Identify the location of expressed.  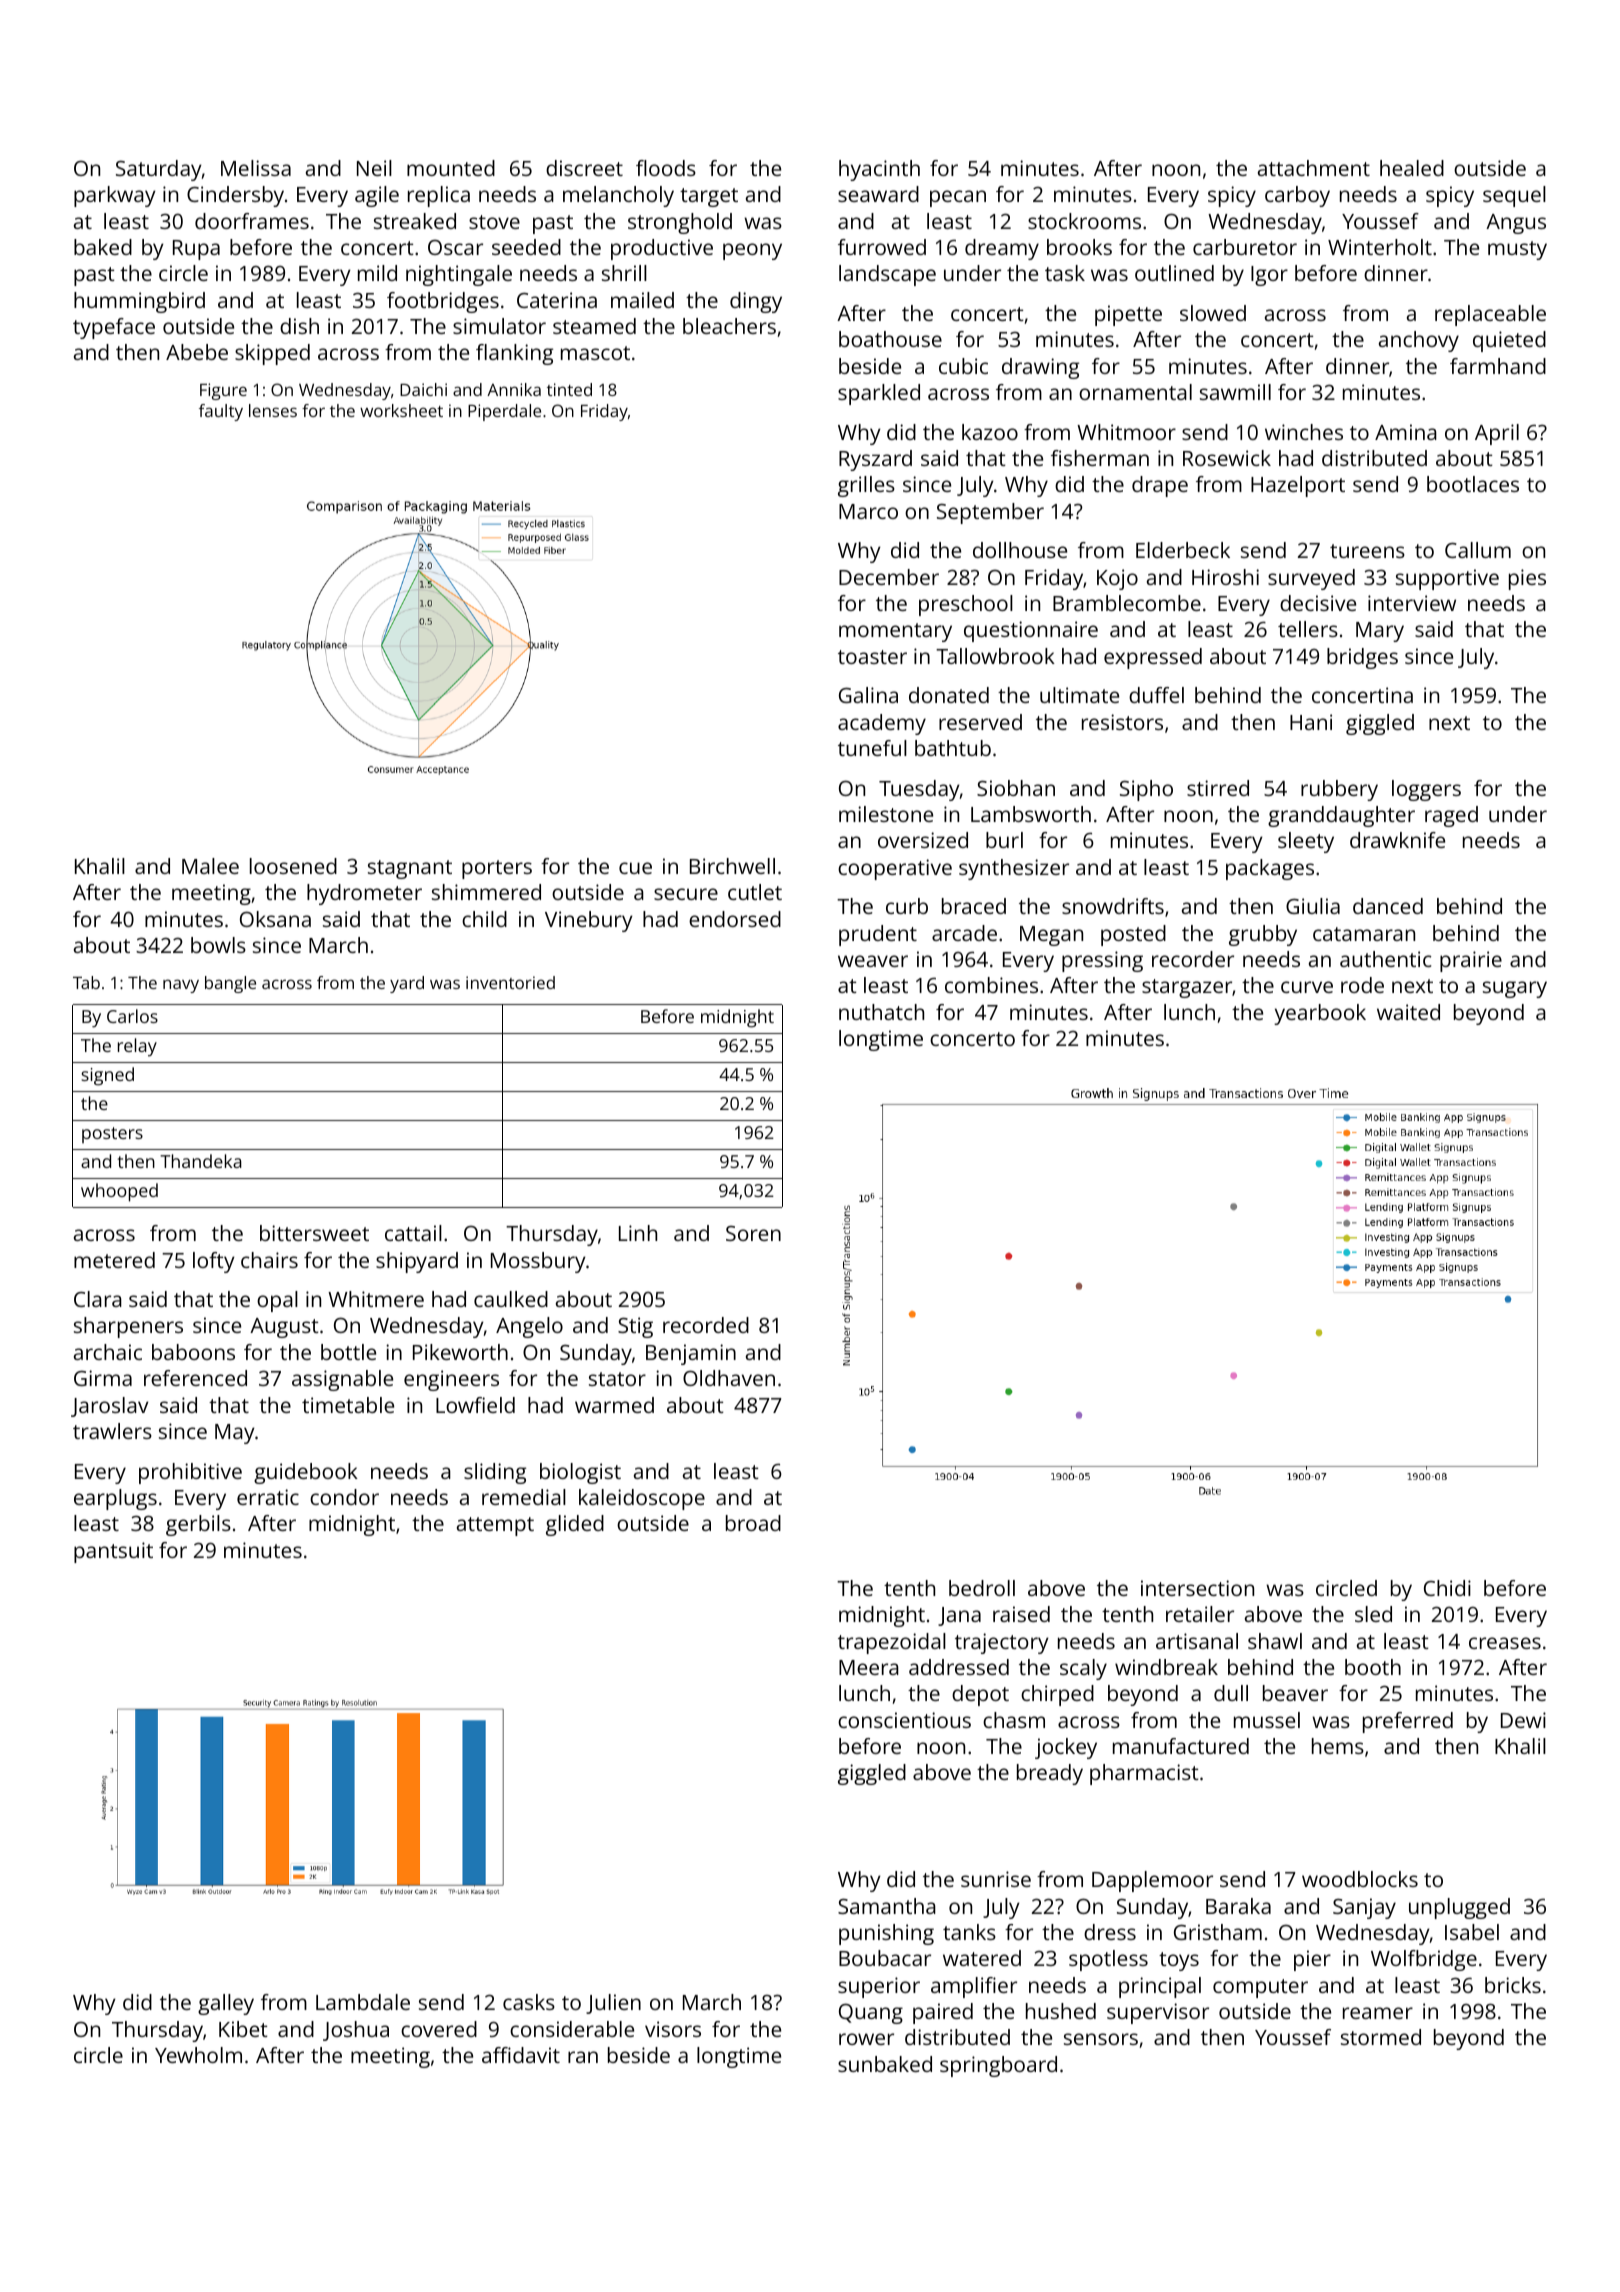
(1153, 658).
